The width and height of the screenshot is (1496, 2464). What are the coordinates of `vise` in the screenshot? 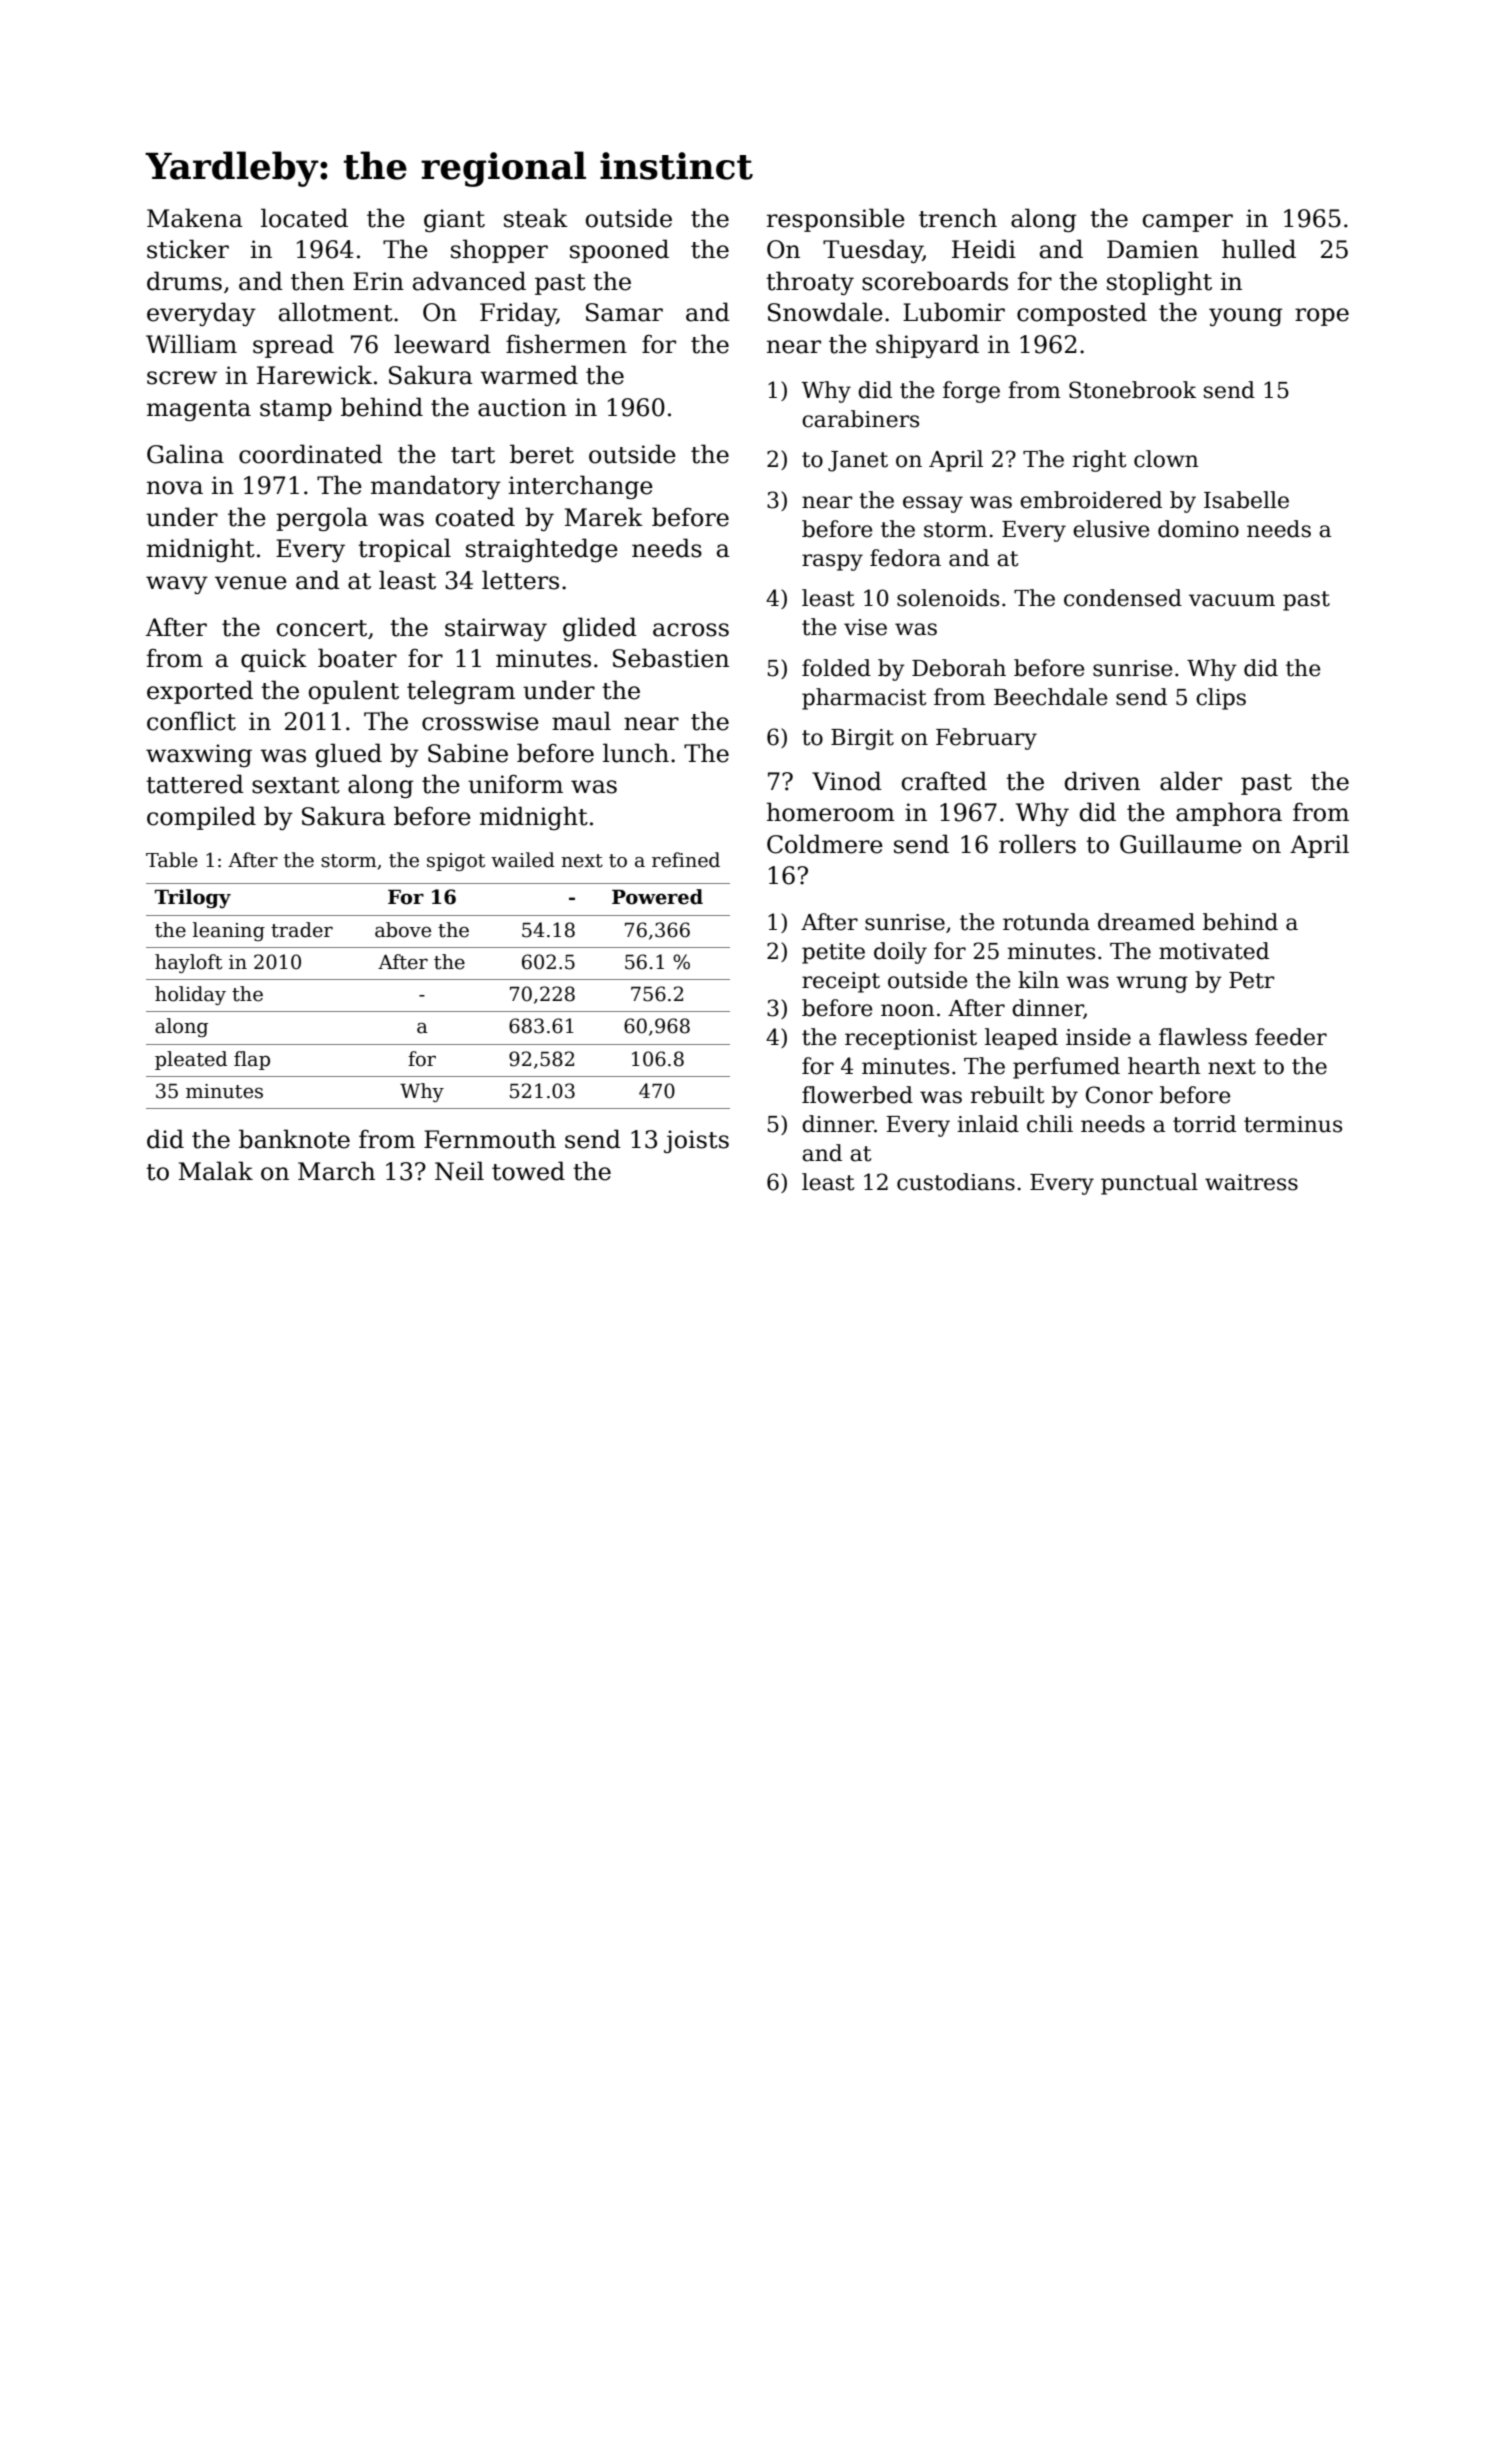 It's located at (865, 627).
